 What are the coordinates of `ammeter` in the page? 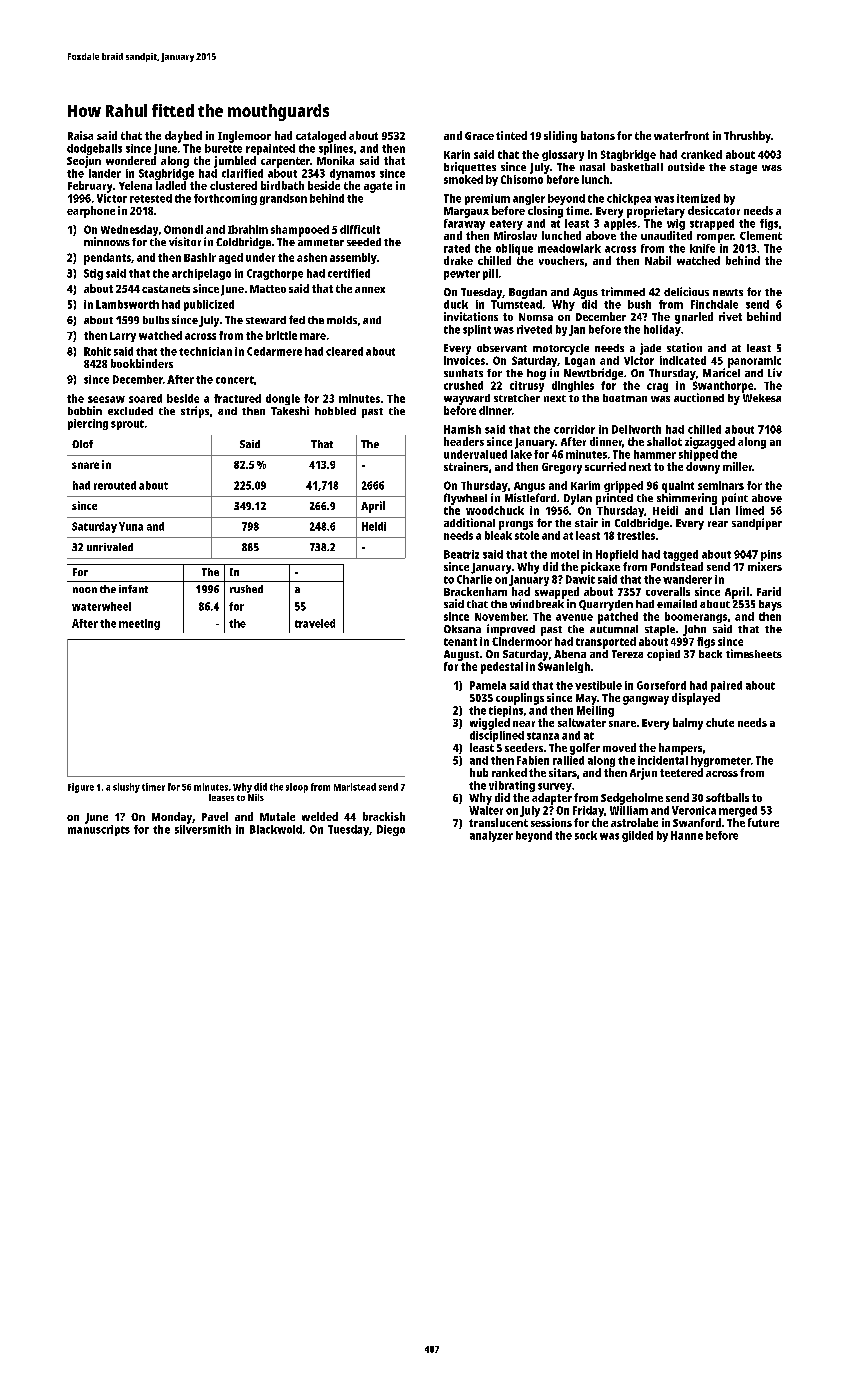 It's located at (321, 242).
